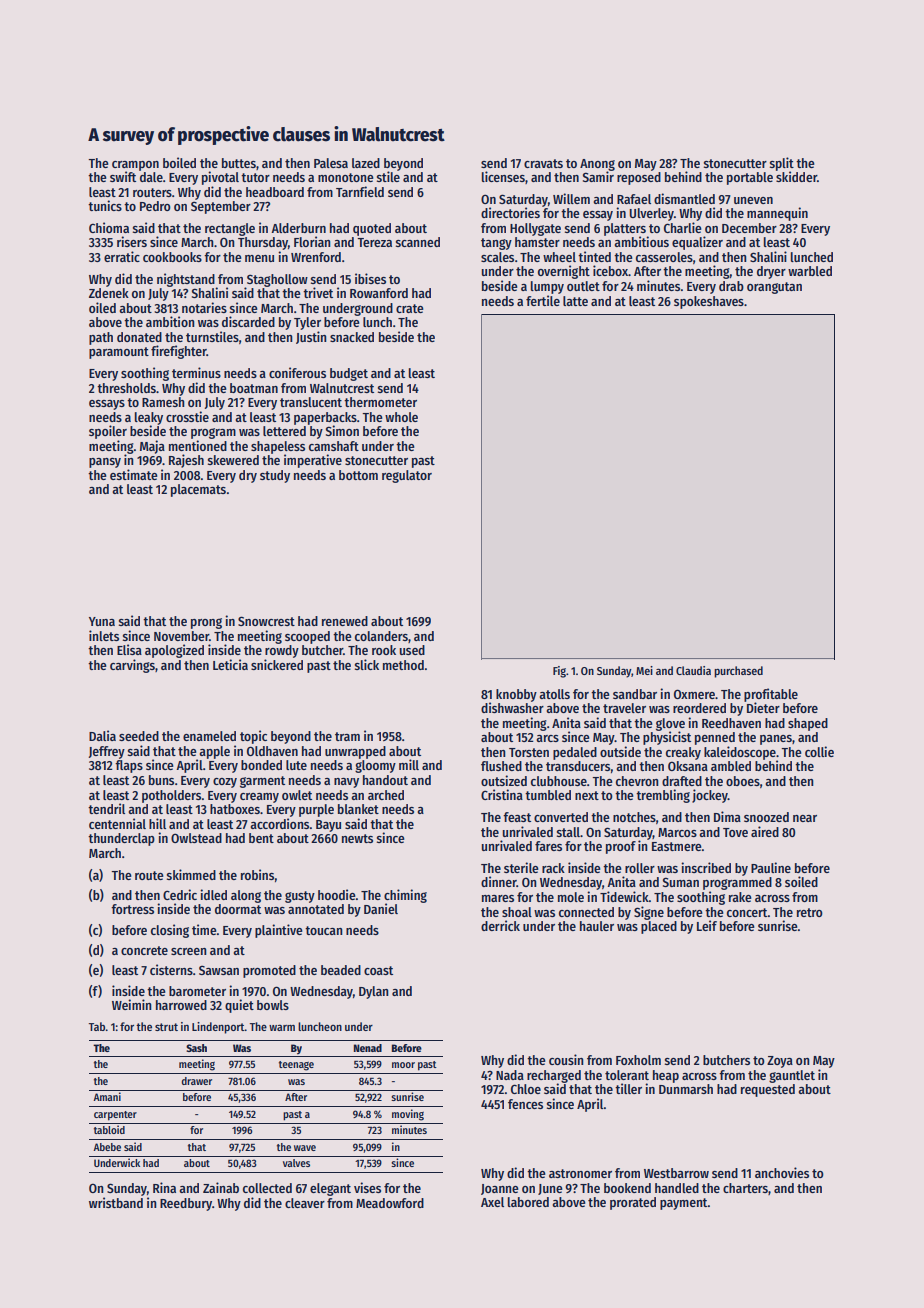 The image size is (924, 1308). Describe the element at coordinates (528, 1202) in the screenshot. I see `labored` at that location.
